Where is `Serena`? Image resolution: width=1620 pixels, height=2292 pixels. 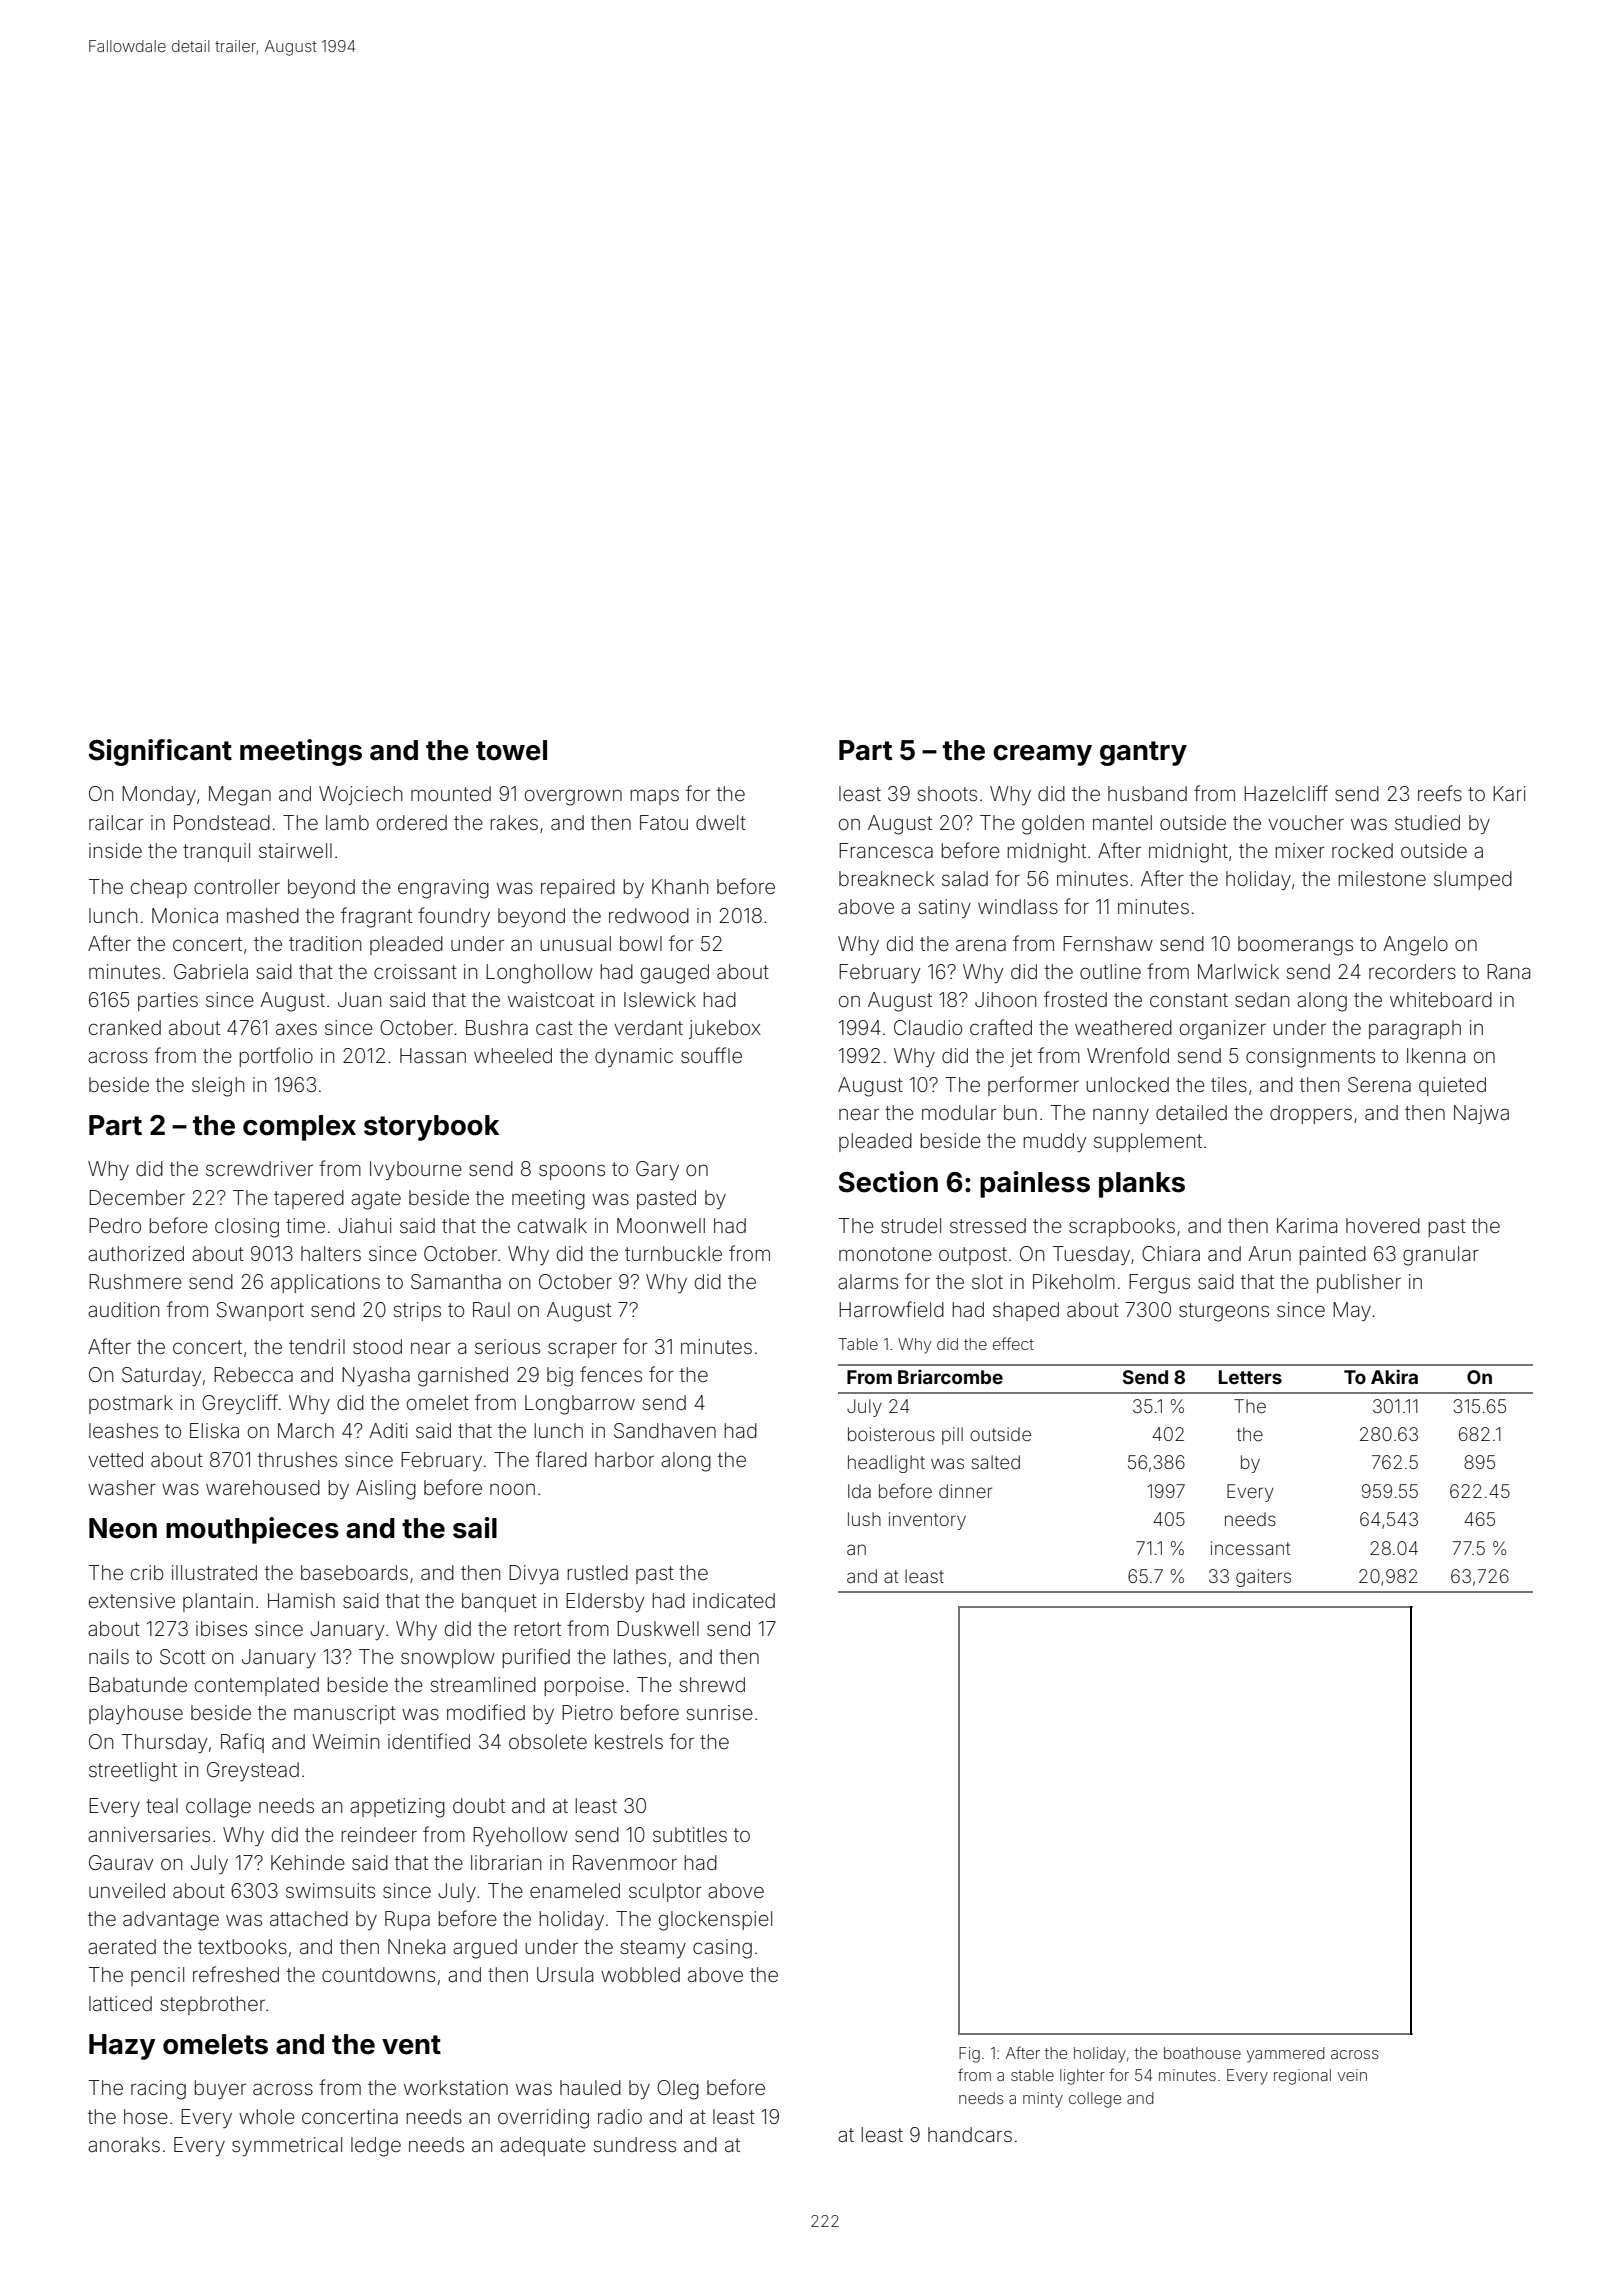 Serena is located at coordinates (1379, 1084).
